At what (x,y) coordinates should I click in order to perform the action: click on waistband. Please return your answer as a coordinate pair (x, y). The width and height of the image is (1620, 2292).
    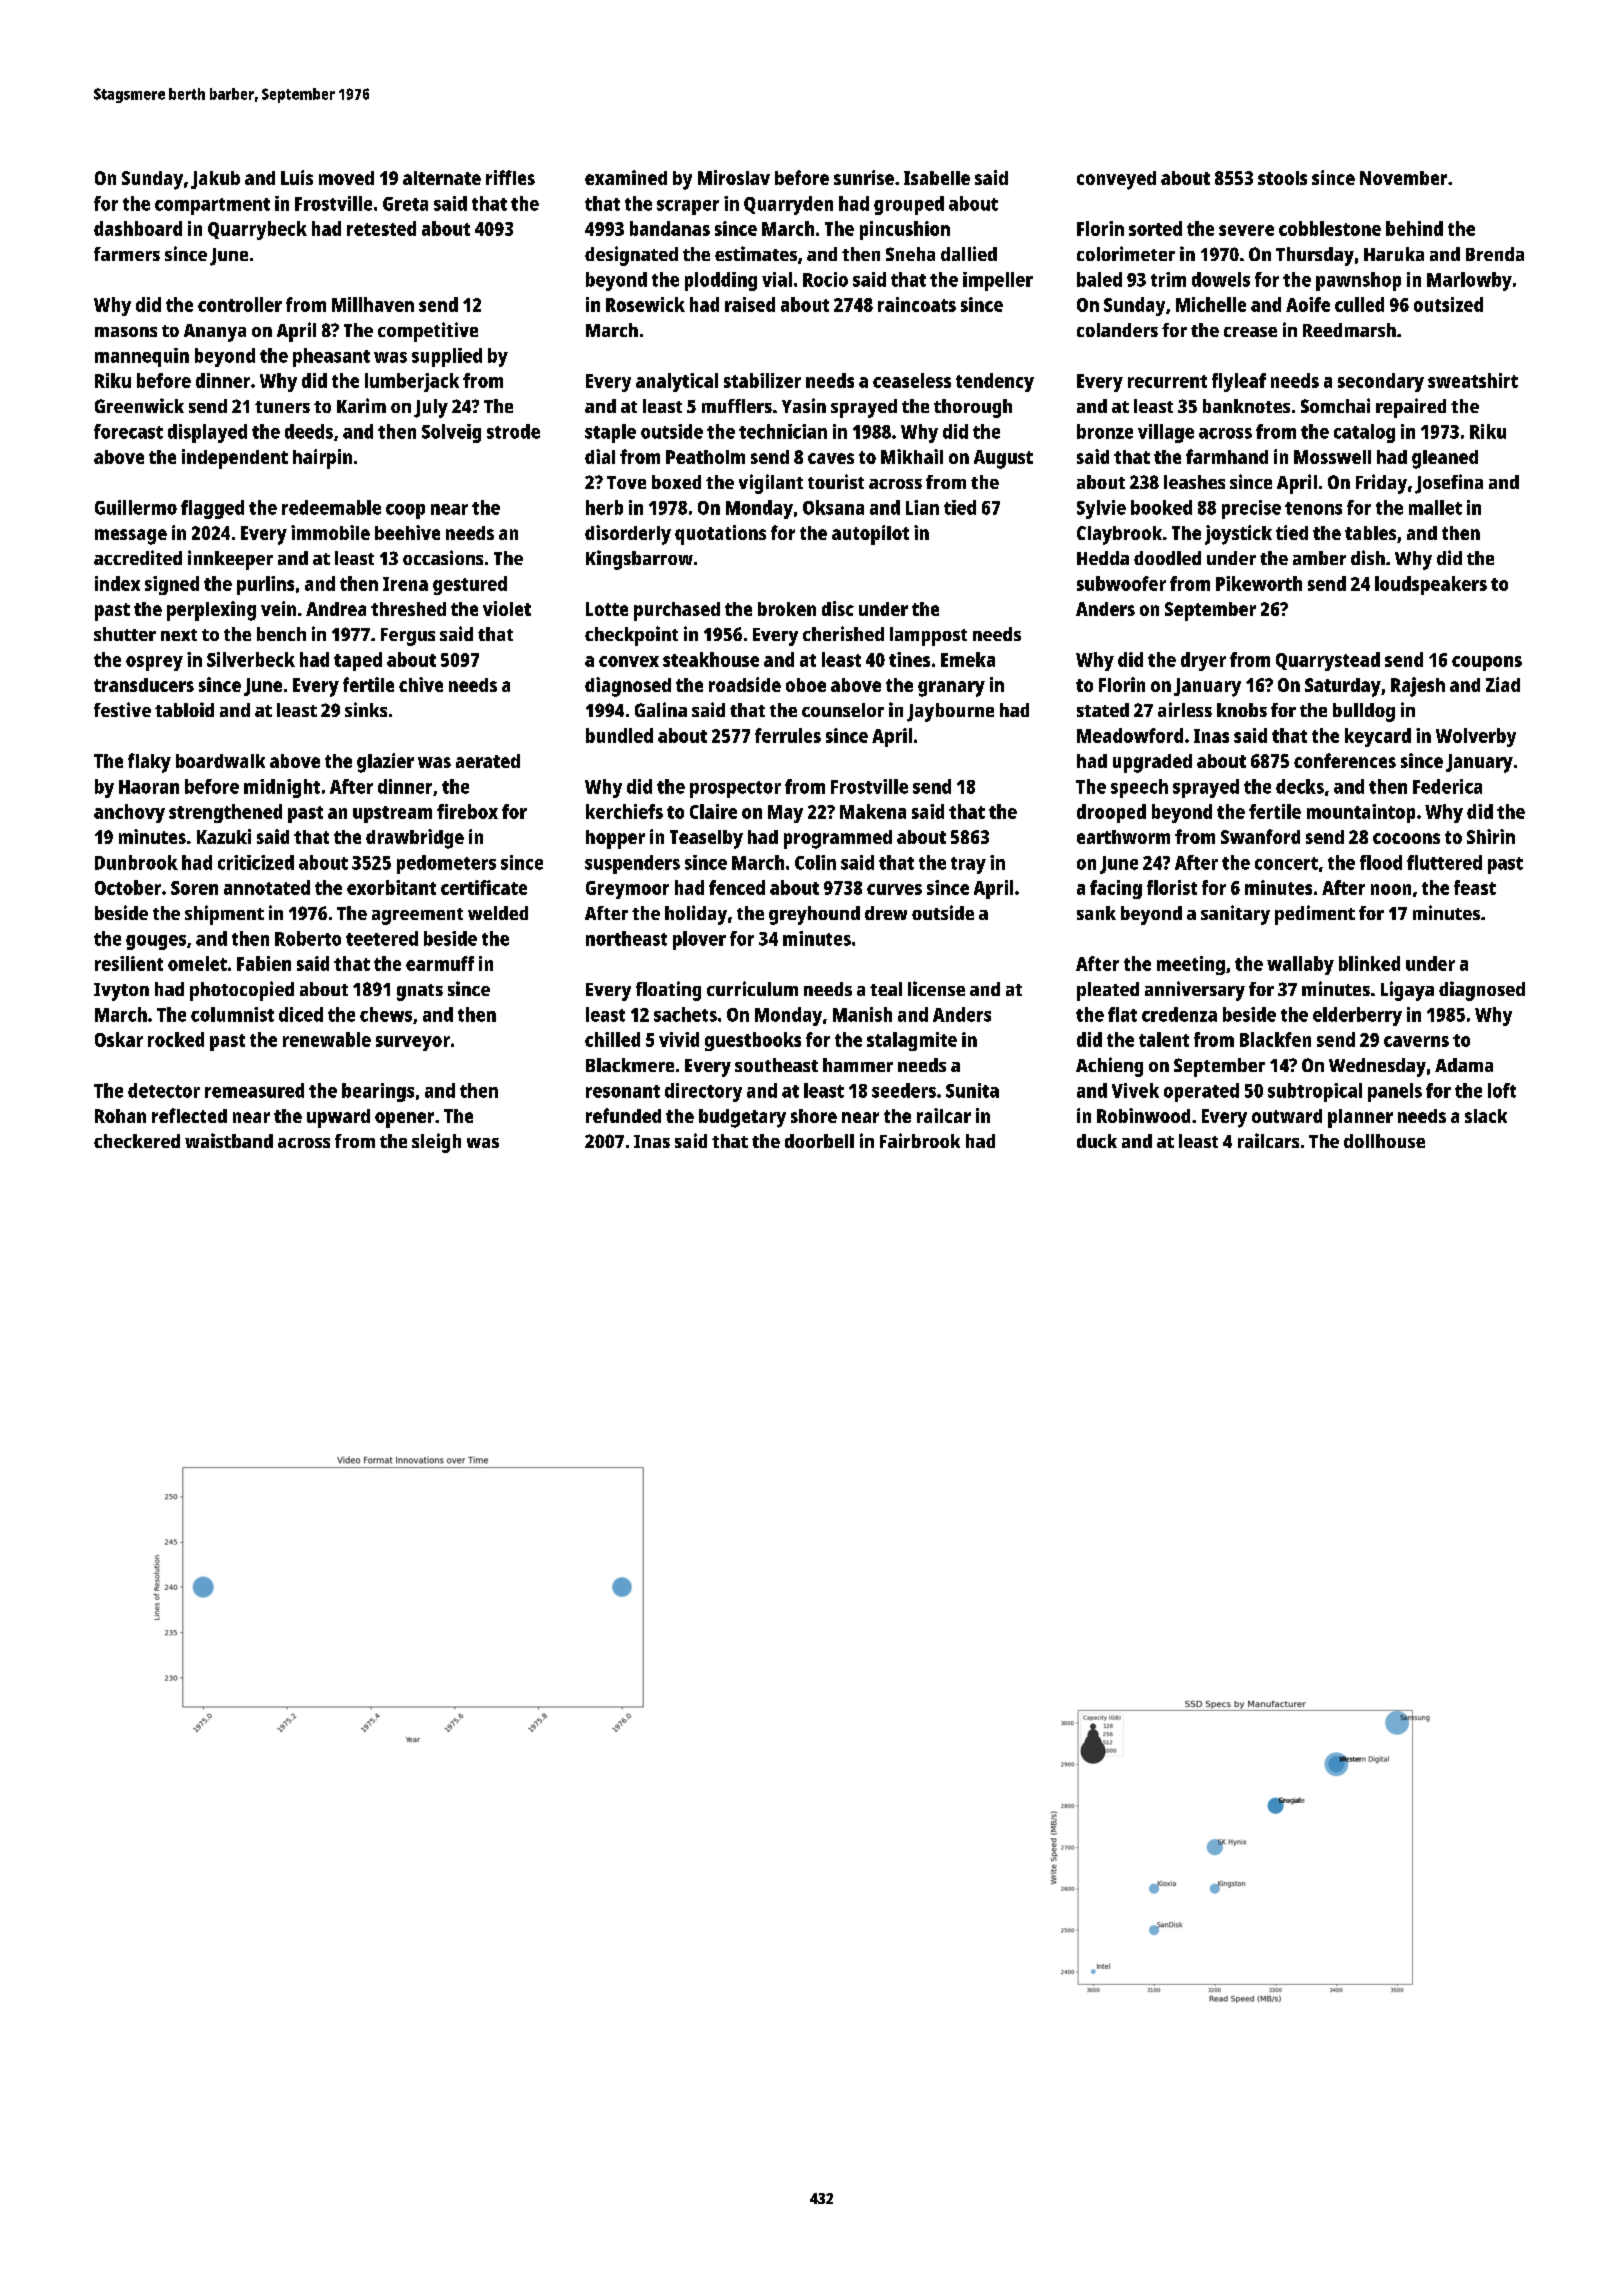
    Looking at the image, I should click on (229, 1140).
